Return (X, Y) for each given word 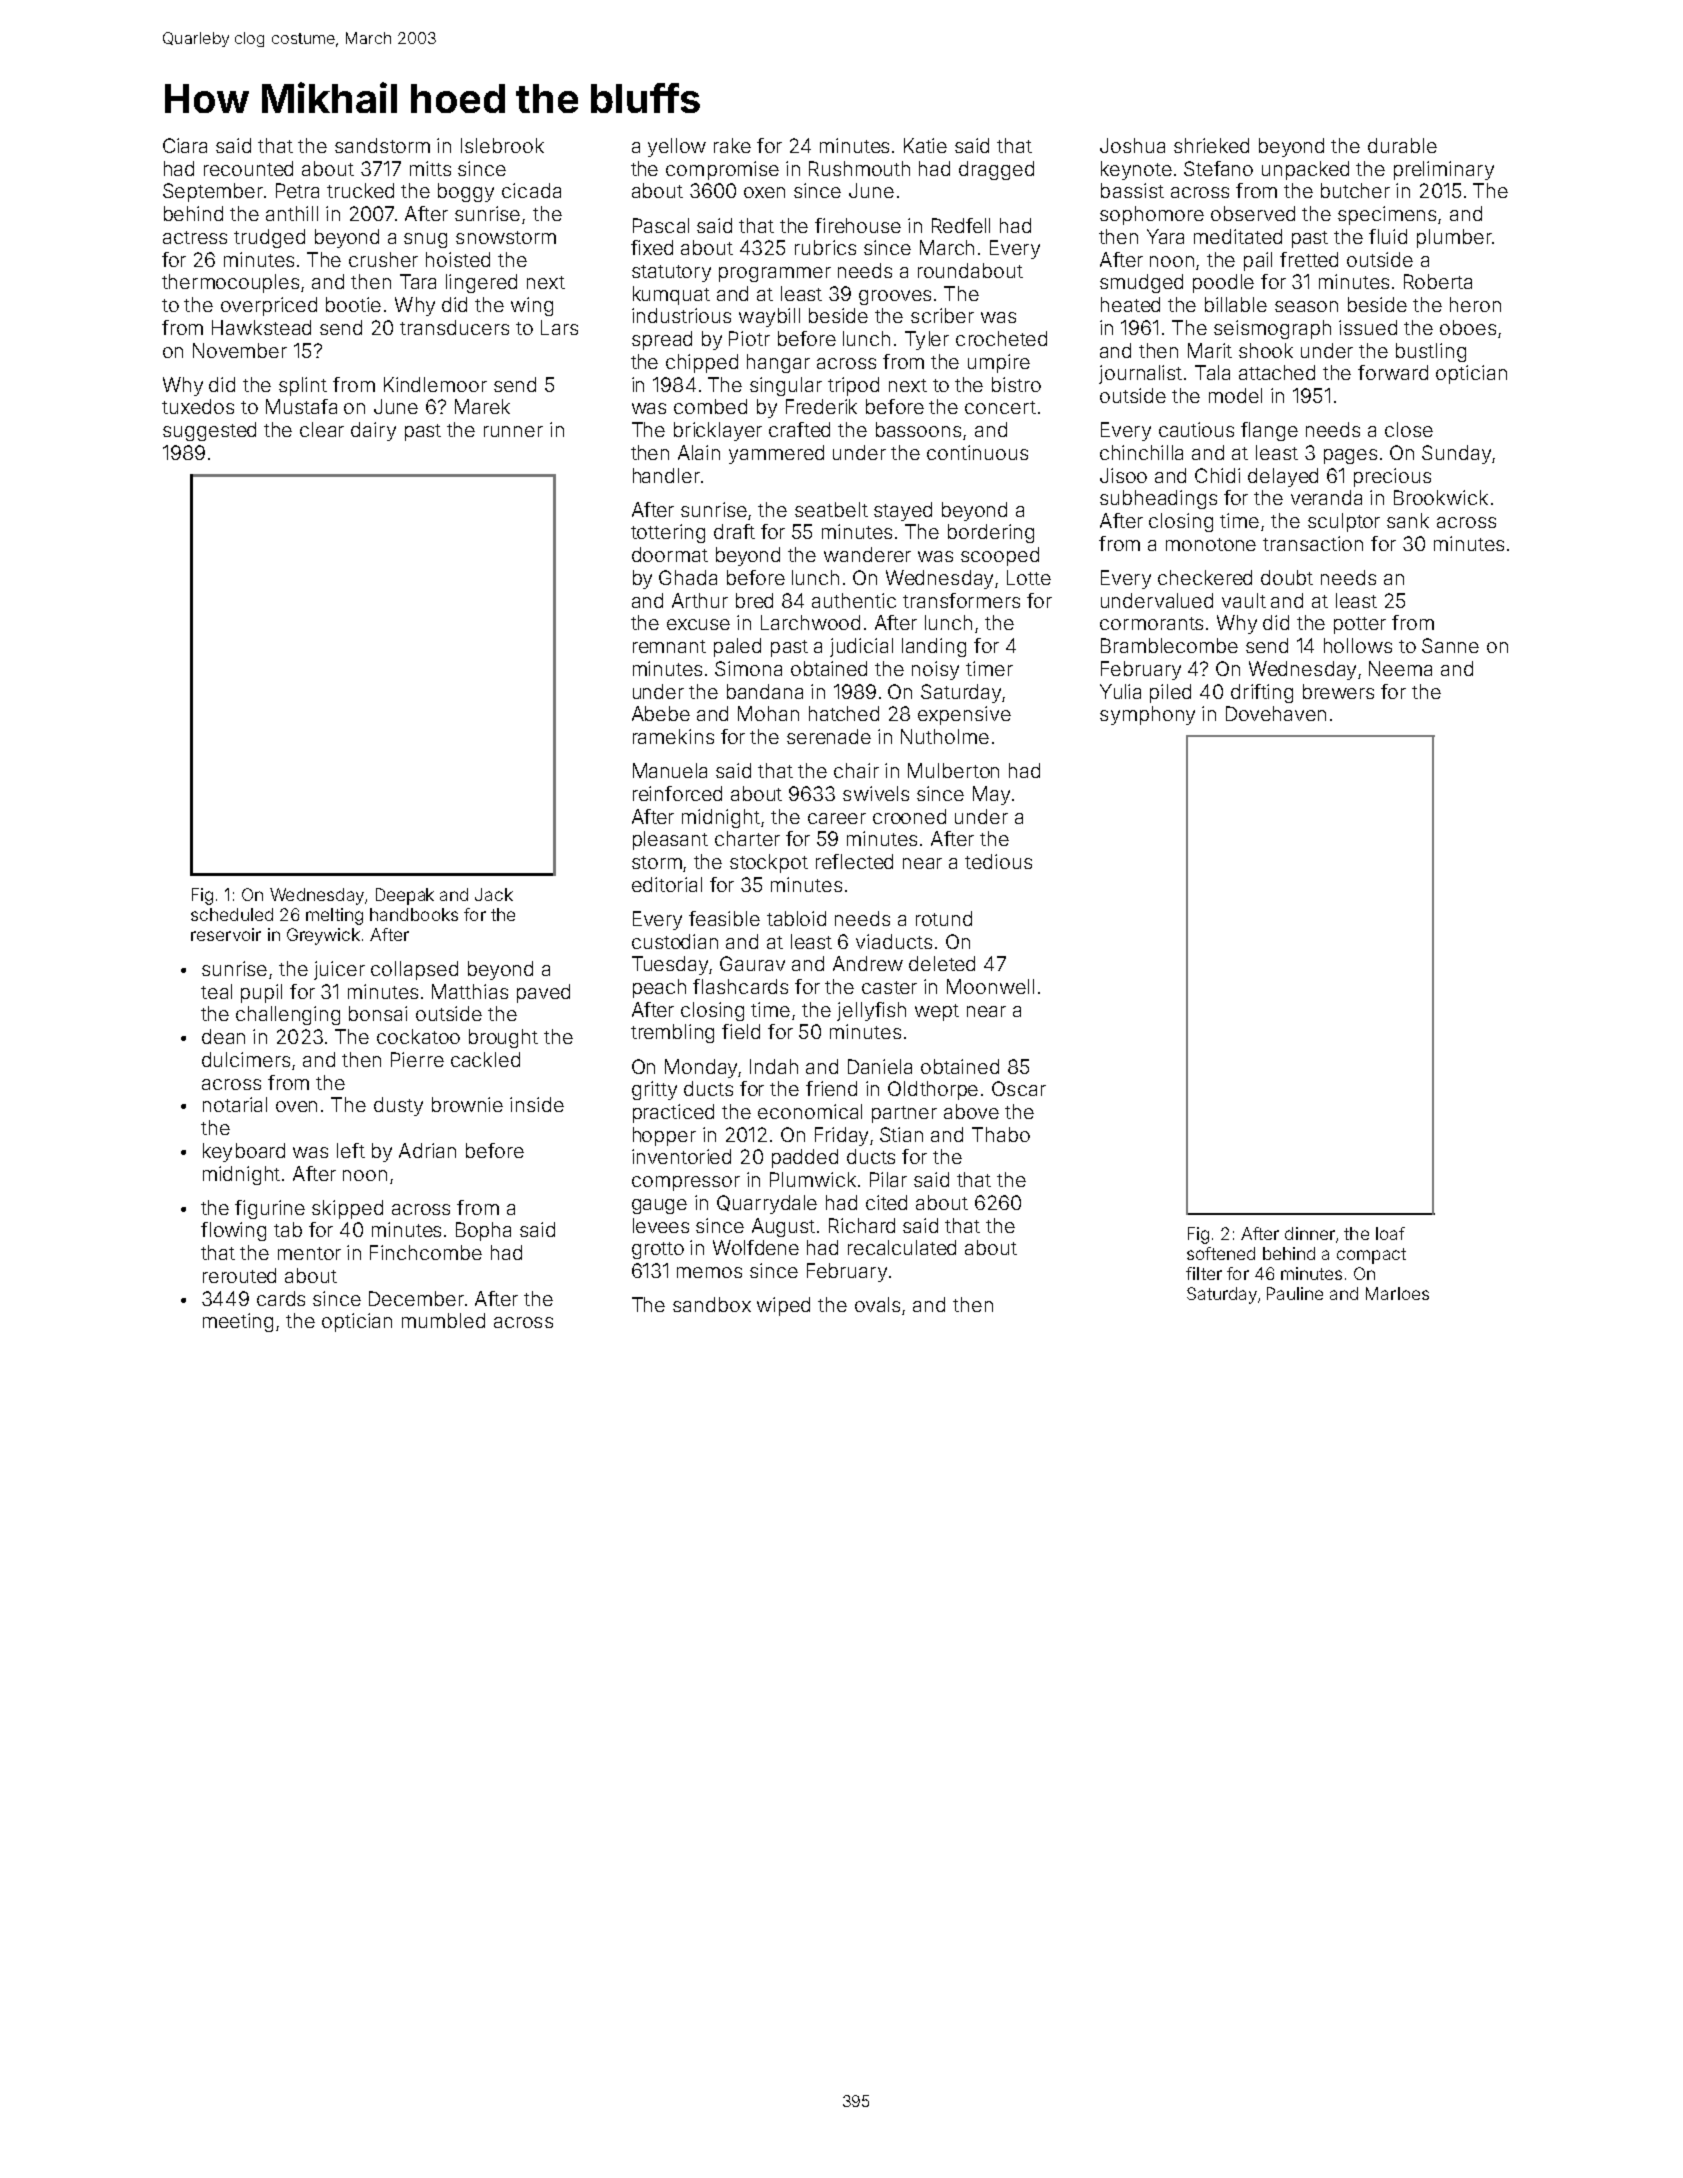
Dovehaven (1276, 713)
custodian (675, 941)
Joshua (1132, 145)
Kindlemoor (435, 384)
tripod (853, 386)
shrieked (1211, 145)
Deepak (405, 896)
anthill (292, 213)
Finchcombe (426, 1252)
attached (1277, 372)
